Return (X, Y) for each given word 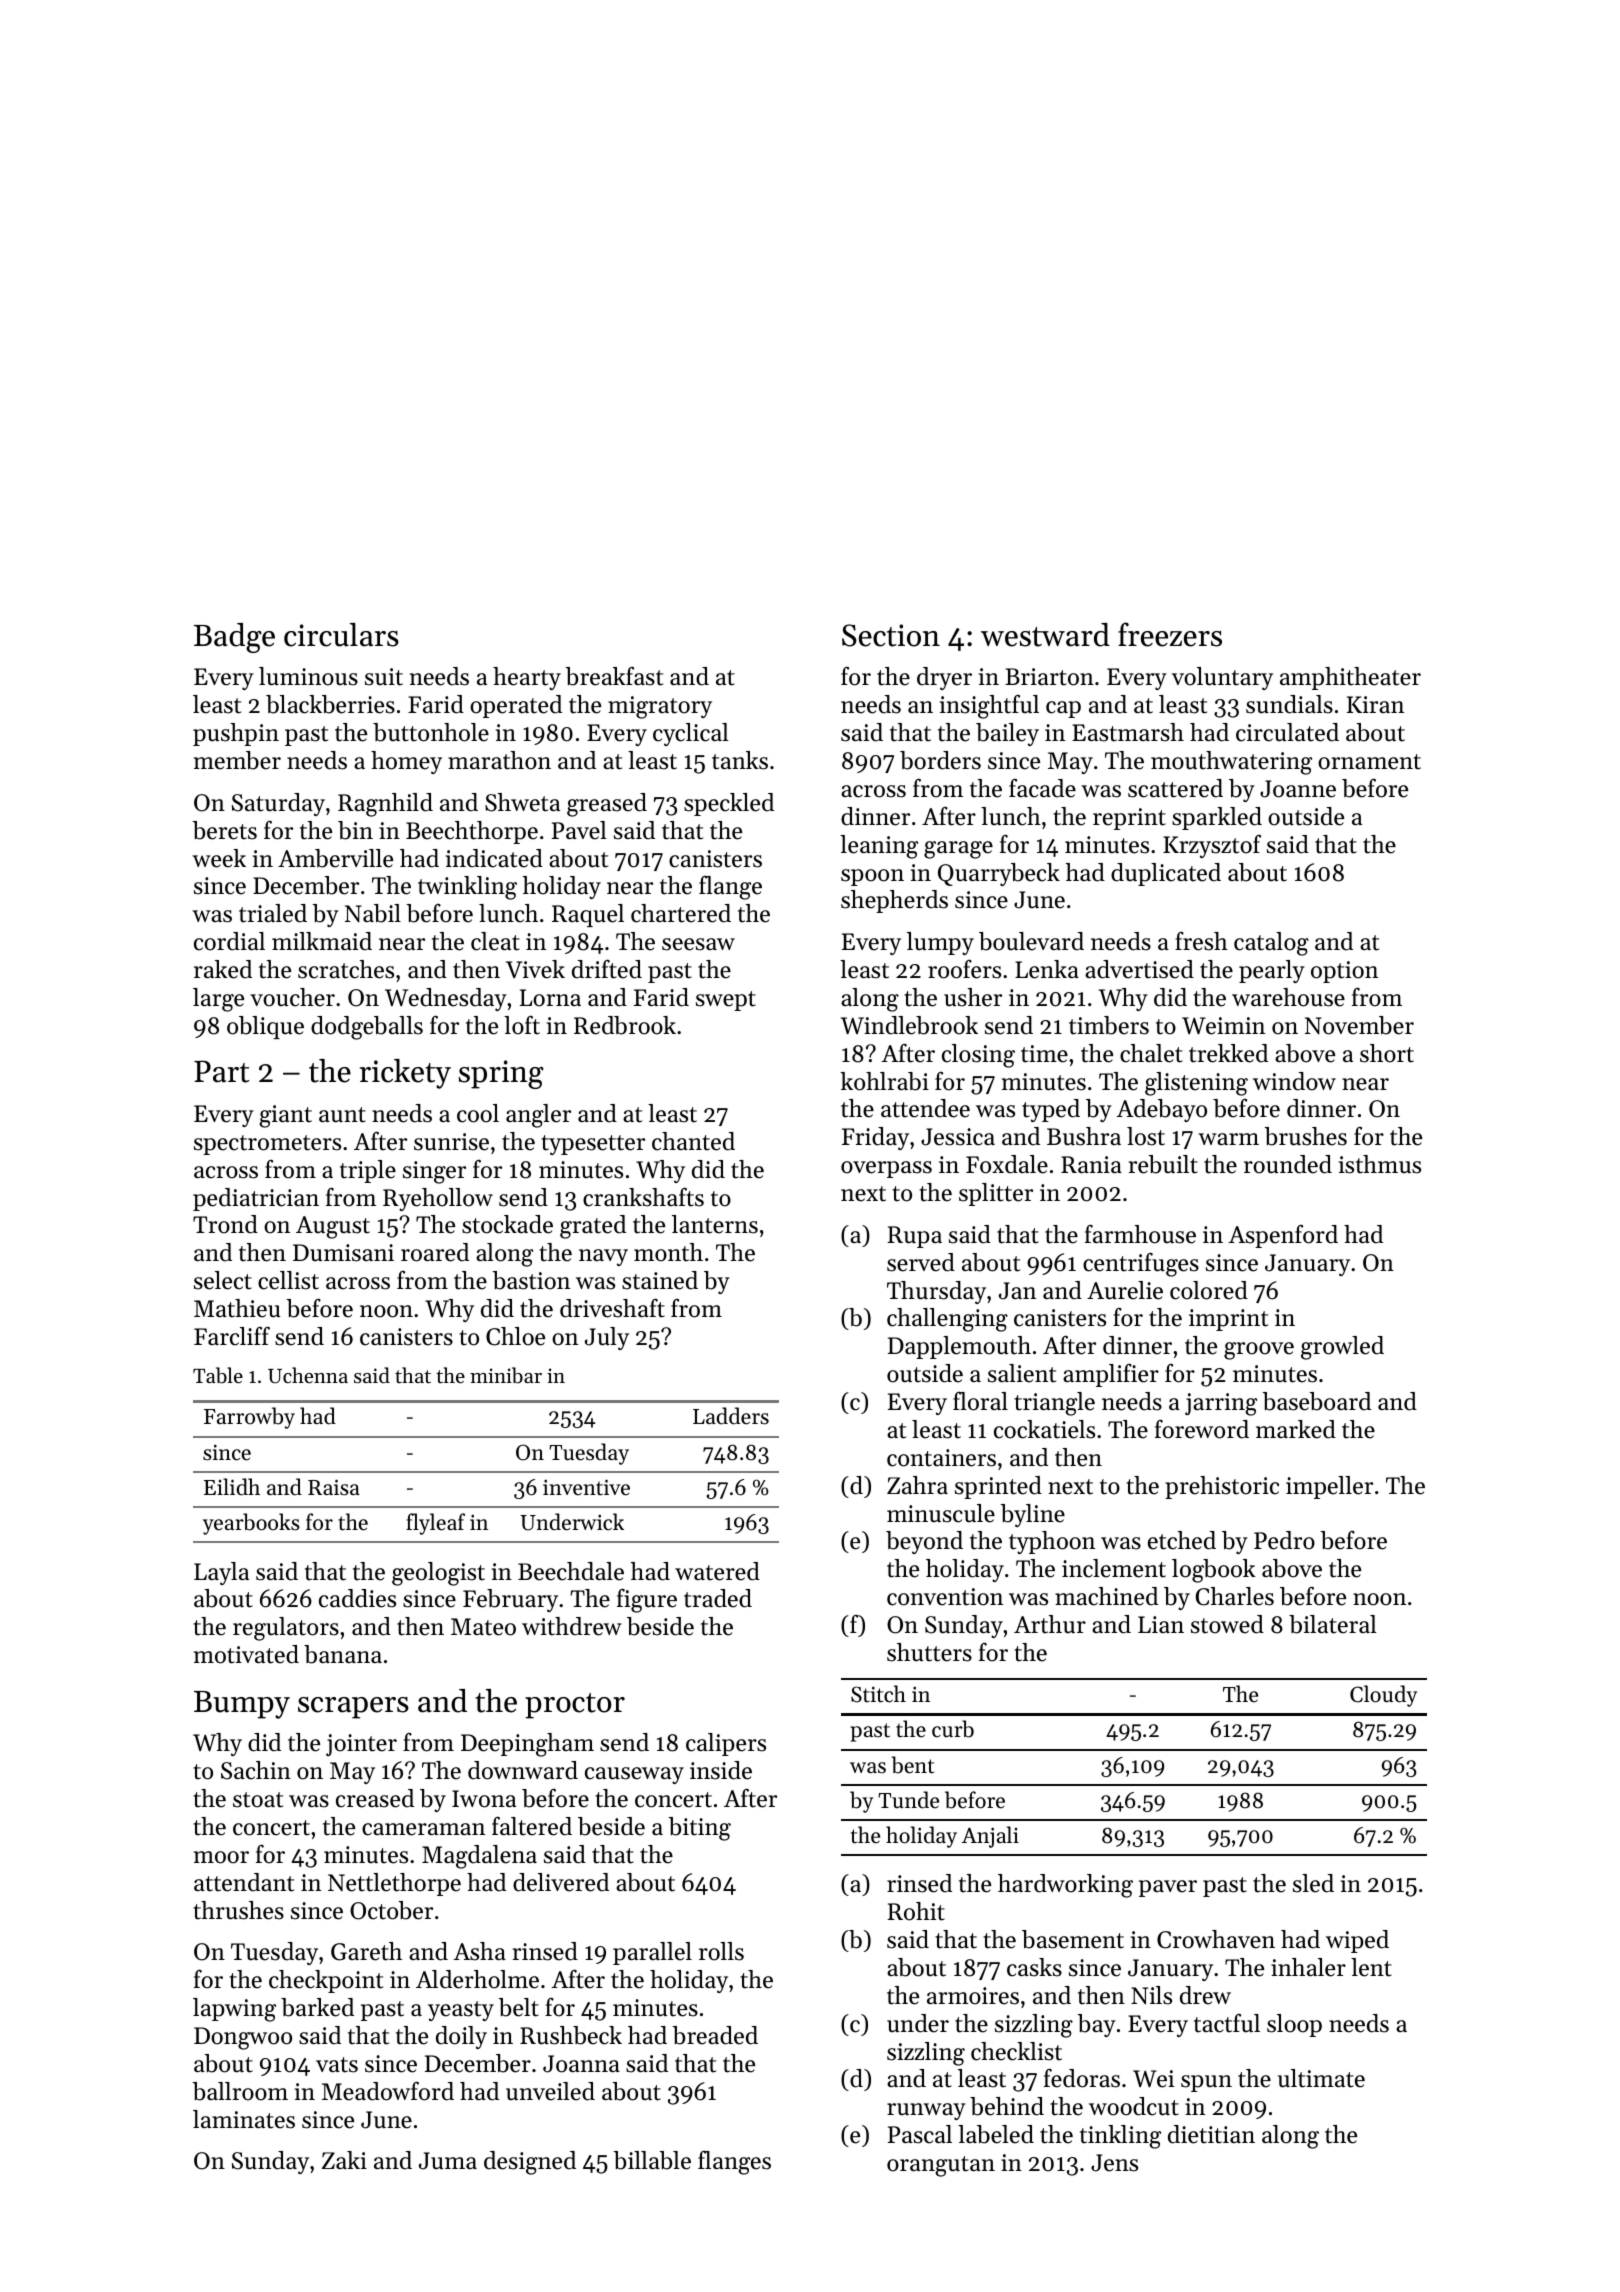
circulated (1287, 732)
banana (343, 1654)
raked (223, 969)
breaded (715, 2035)
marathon (499, 760)
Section (891, 635)
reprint (1129, 819)
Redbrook (625, 1025)
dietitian (1211, 2134)
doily (461, 2037)
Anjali (990, 1837)
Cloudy (1383, 1696)
